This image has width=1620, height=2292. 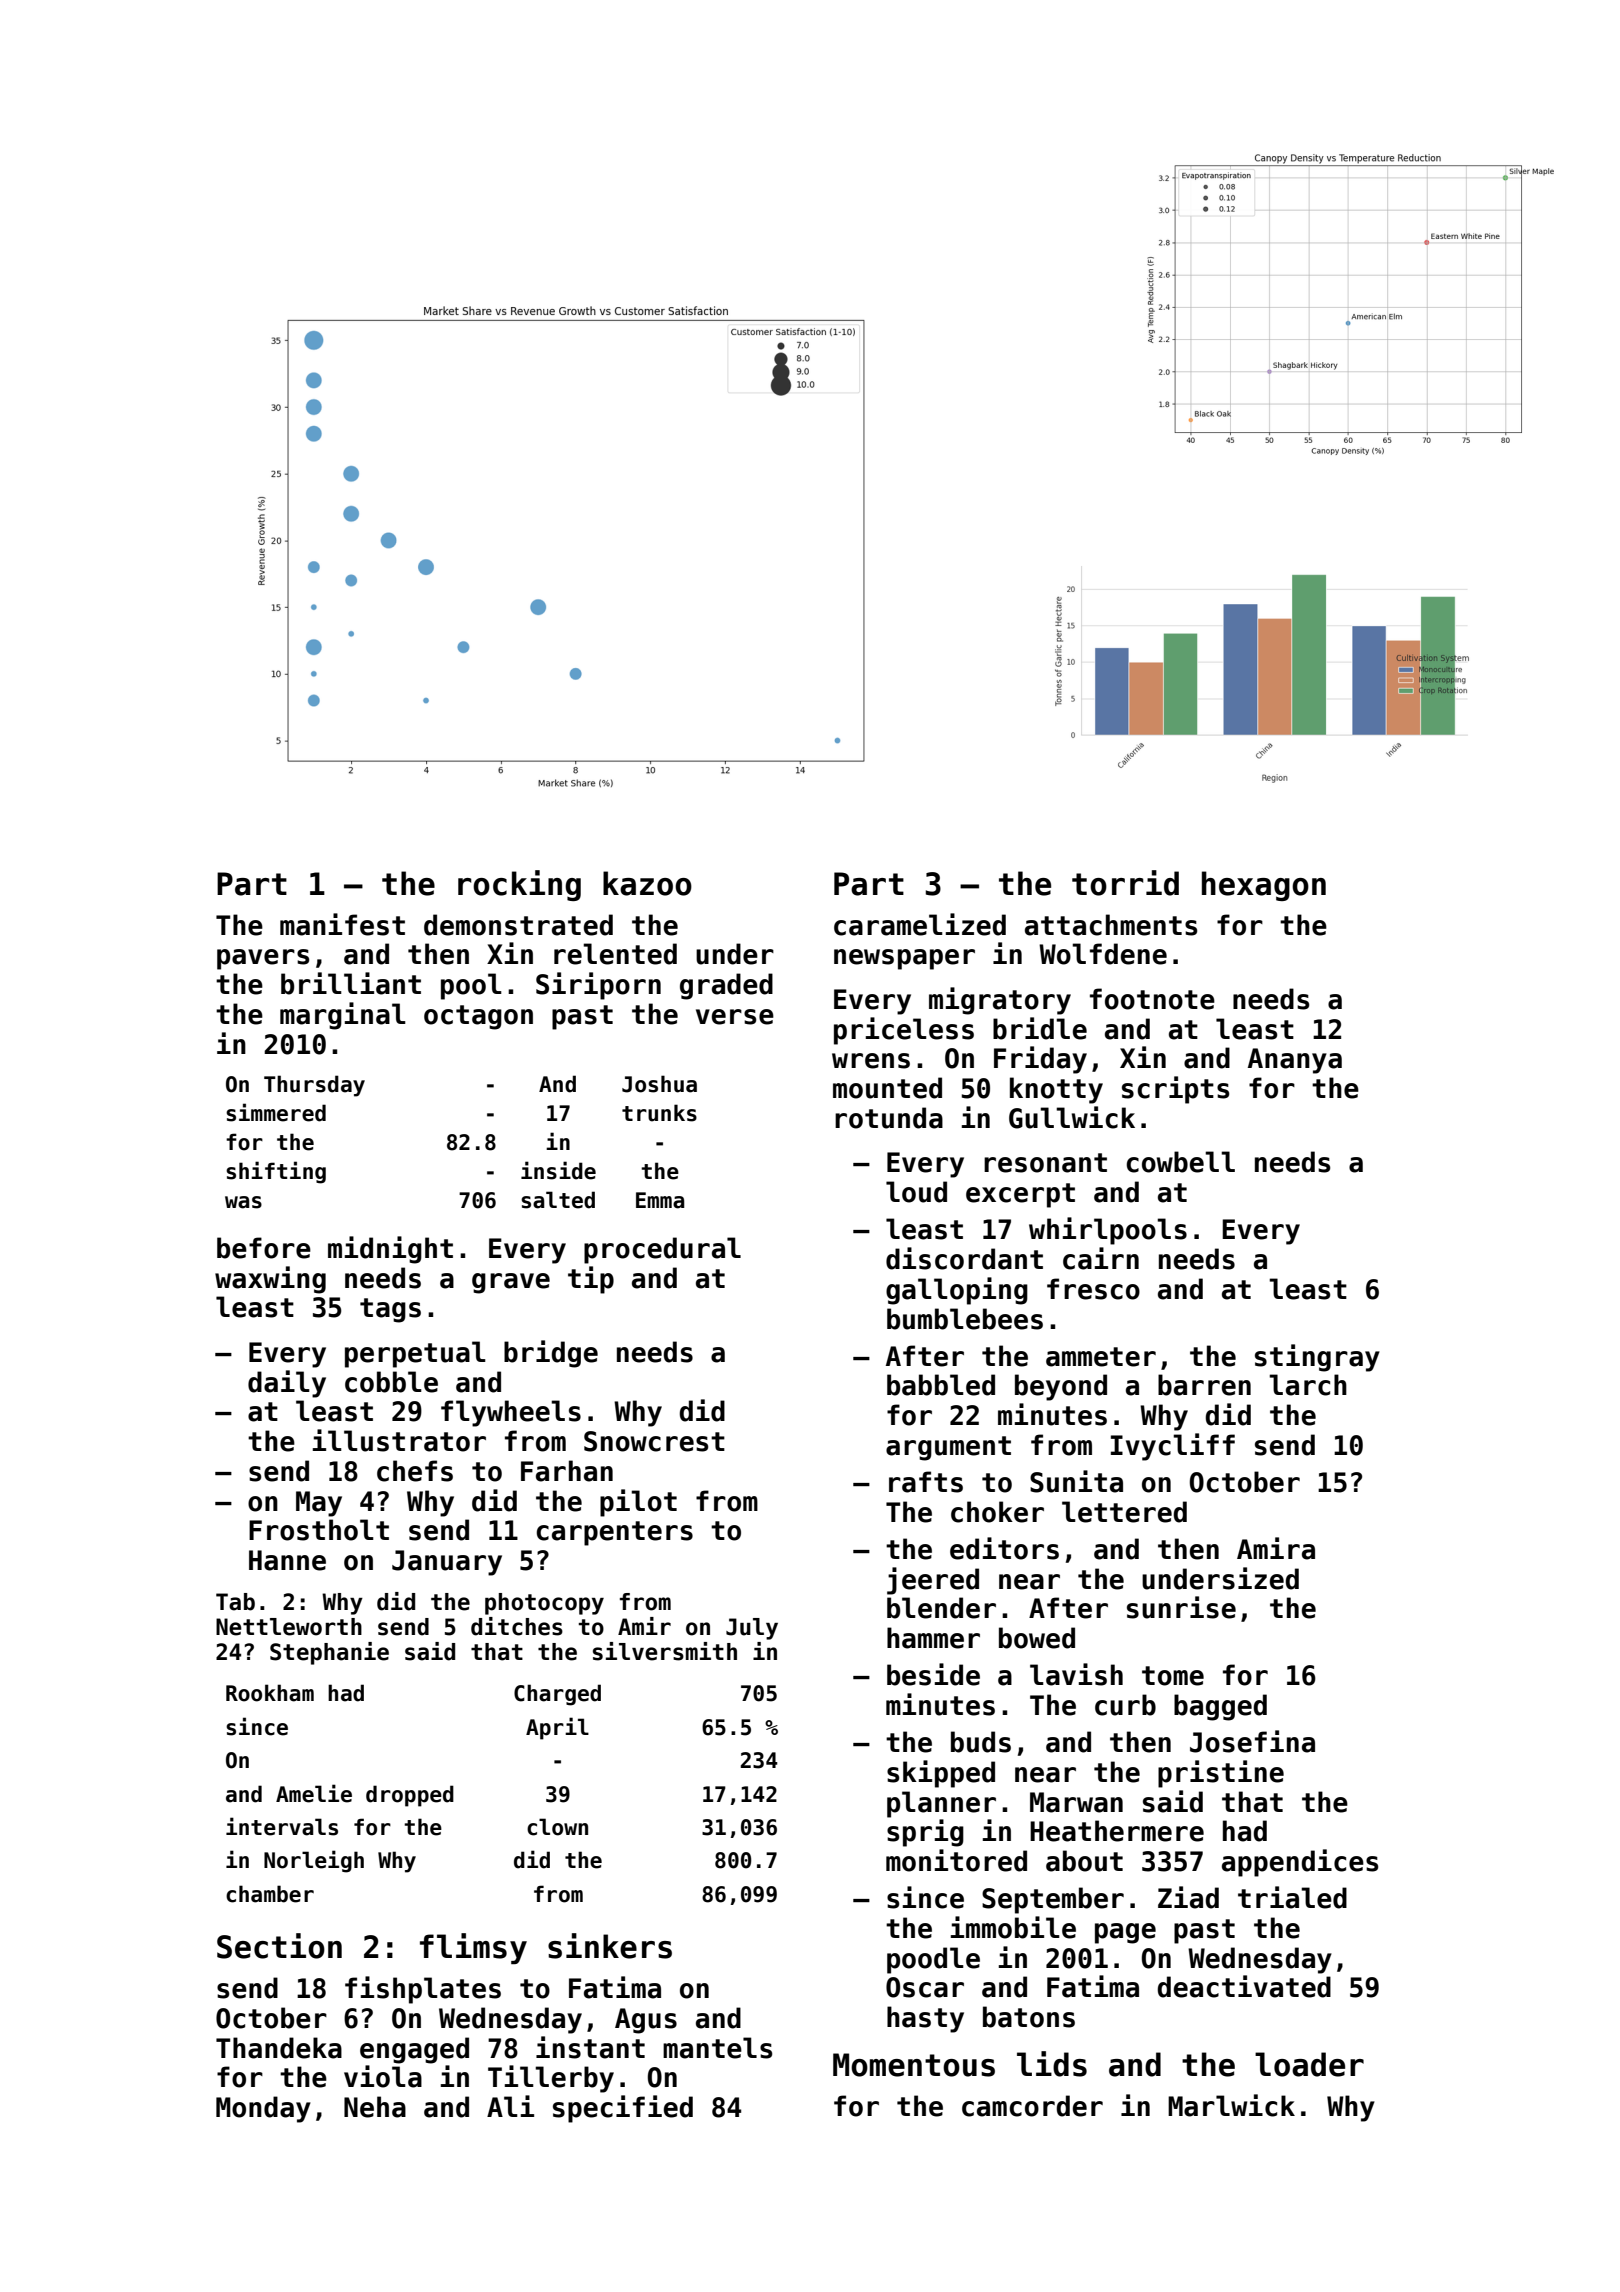 I want to click on simmered, so click(x=276, y=1112).
